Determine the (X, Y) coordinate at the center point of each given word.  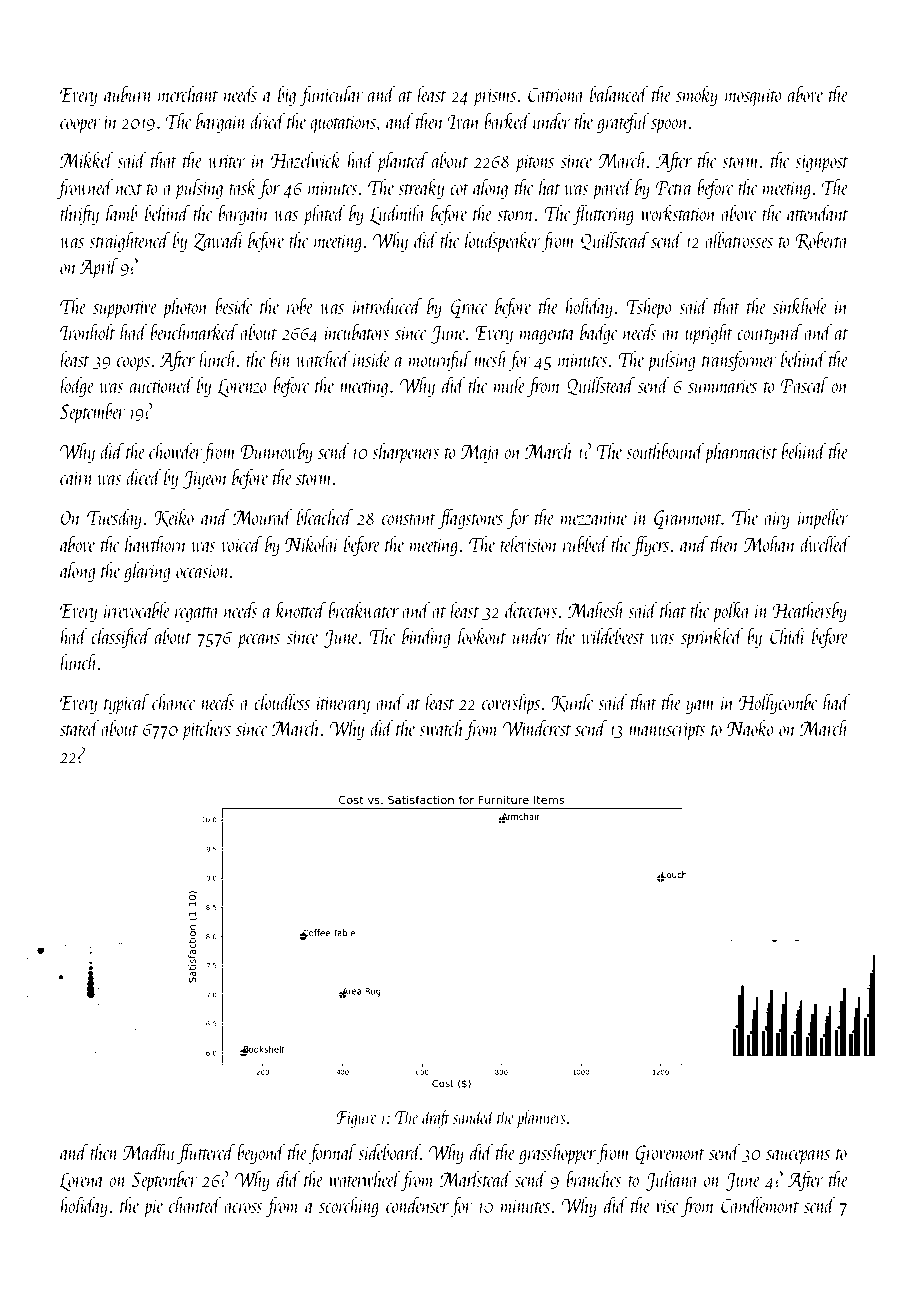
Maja (480, 453)
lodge (77, 386)
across (243, 1208)
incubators (357, 331)
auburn (128, 93)
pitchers (206, 730)
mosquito (753, 97)
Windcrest (537, 727)
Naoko (750, 727)
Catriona (556, 94)
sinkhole (800, 305)
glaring (147, 572)
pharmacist (740, 453)
